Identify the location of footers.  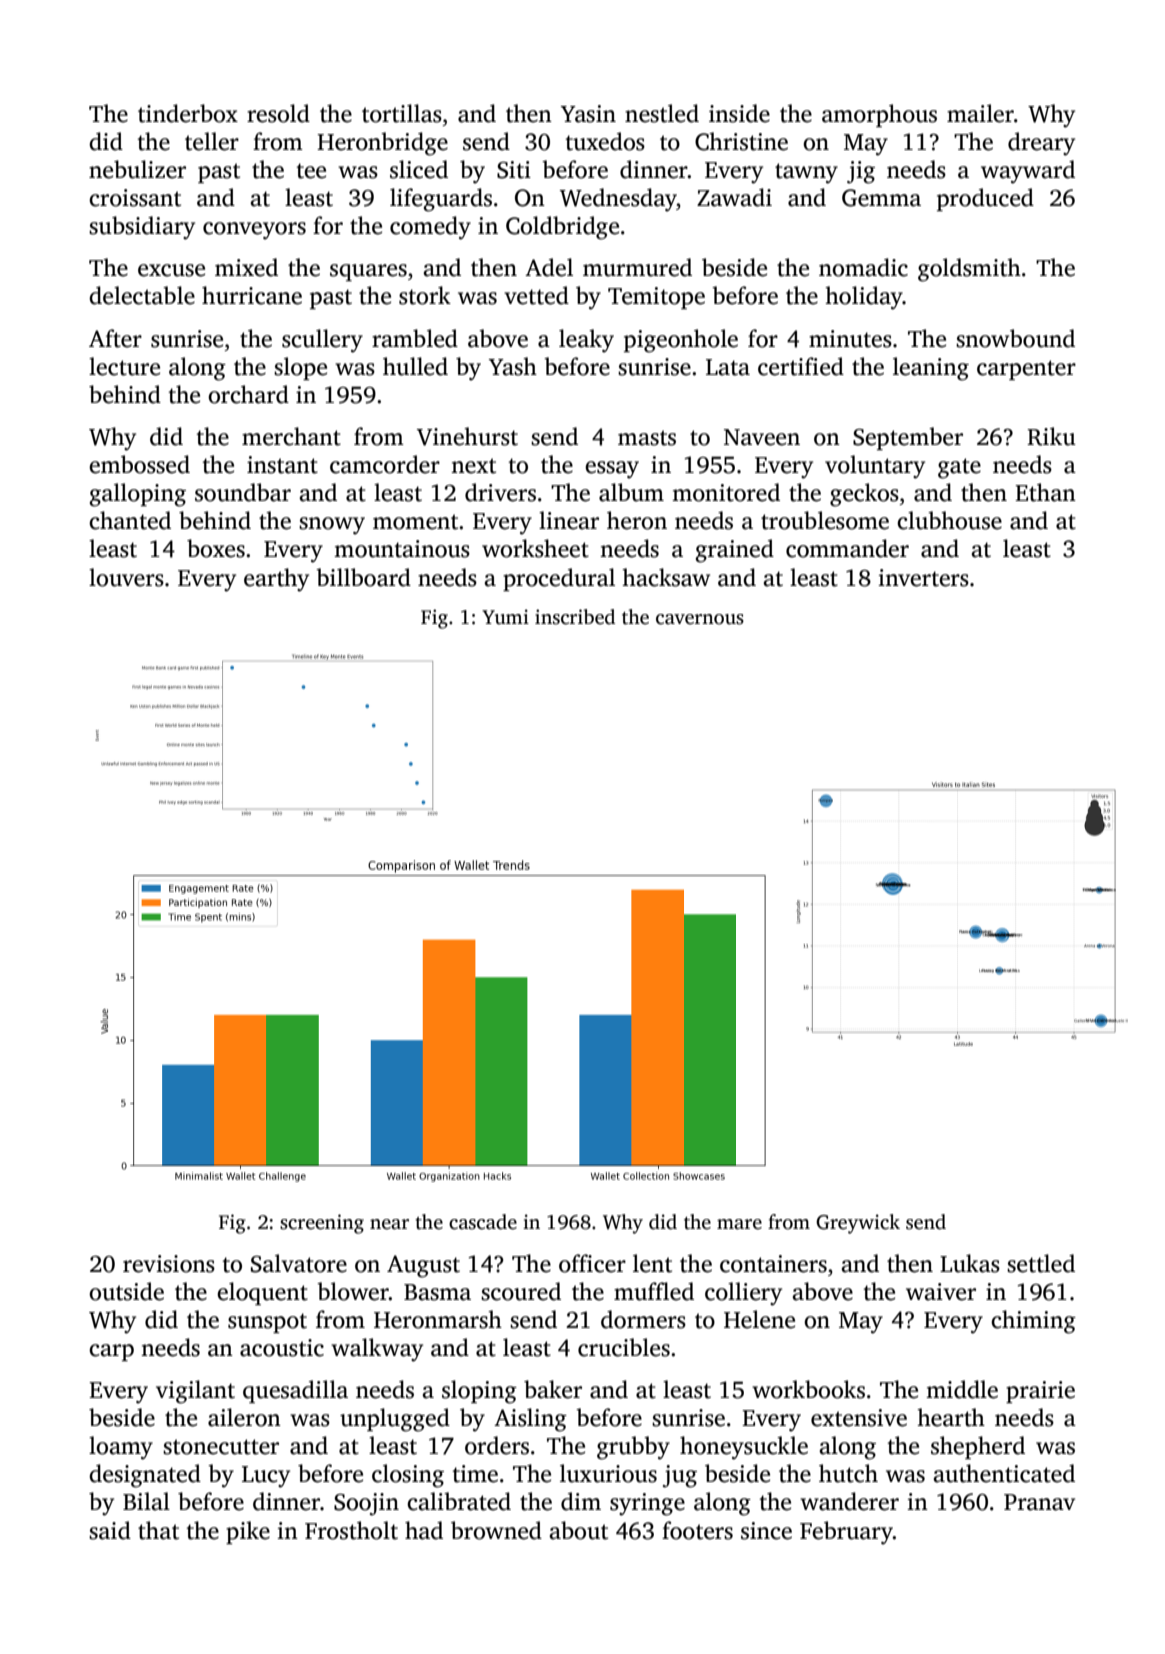
(697, 1530).
